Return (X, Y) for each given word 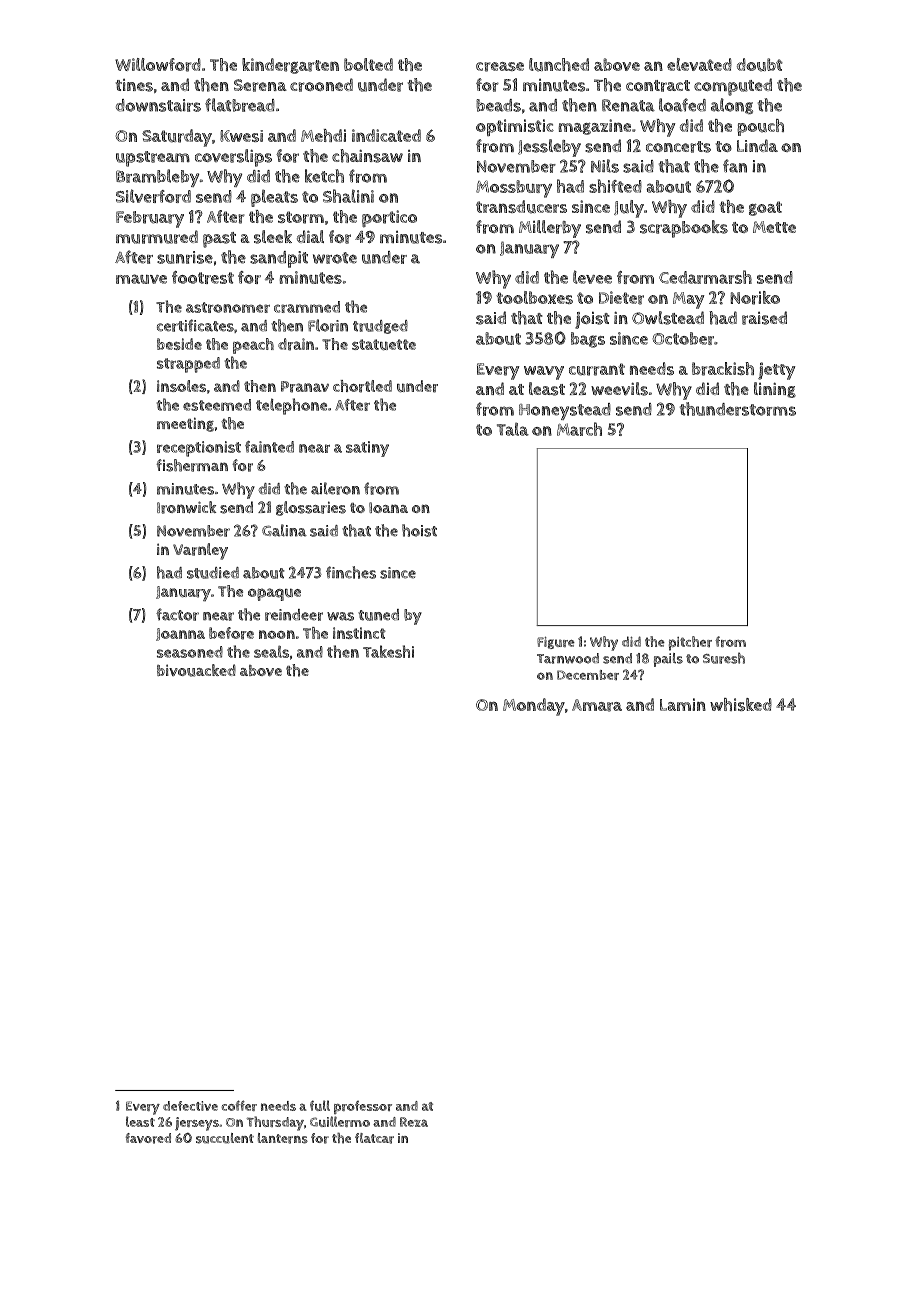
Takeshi (388, 651)
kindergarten (290, 66)
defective (190, 1106)
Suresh (724, 658)
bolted (368, 64)
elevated (699, 64)
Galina (284, 530)
